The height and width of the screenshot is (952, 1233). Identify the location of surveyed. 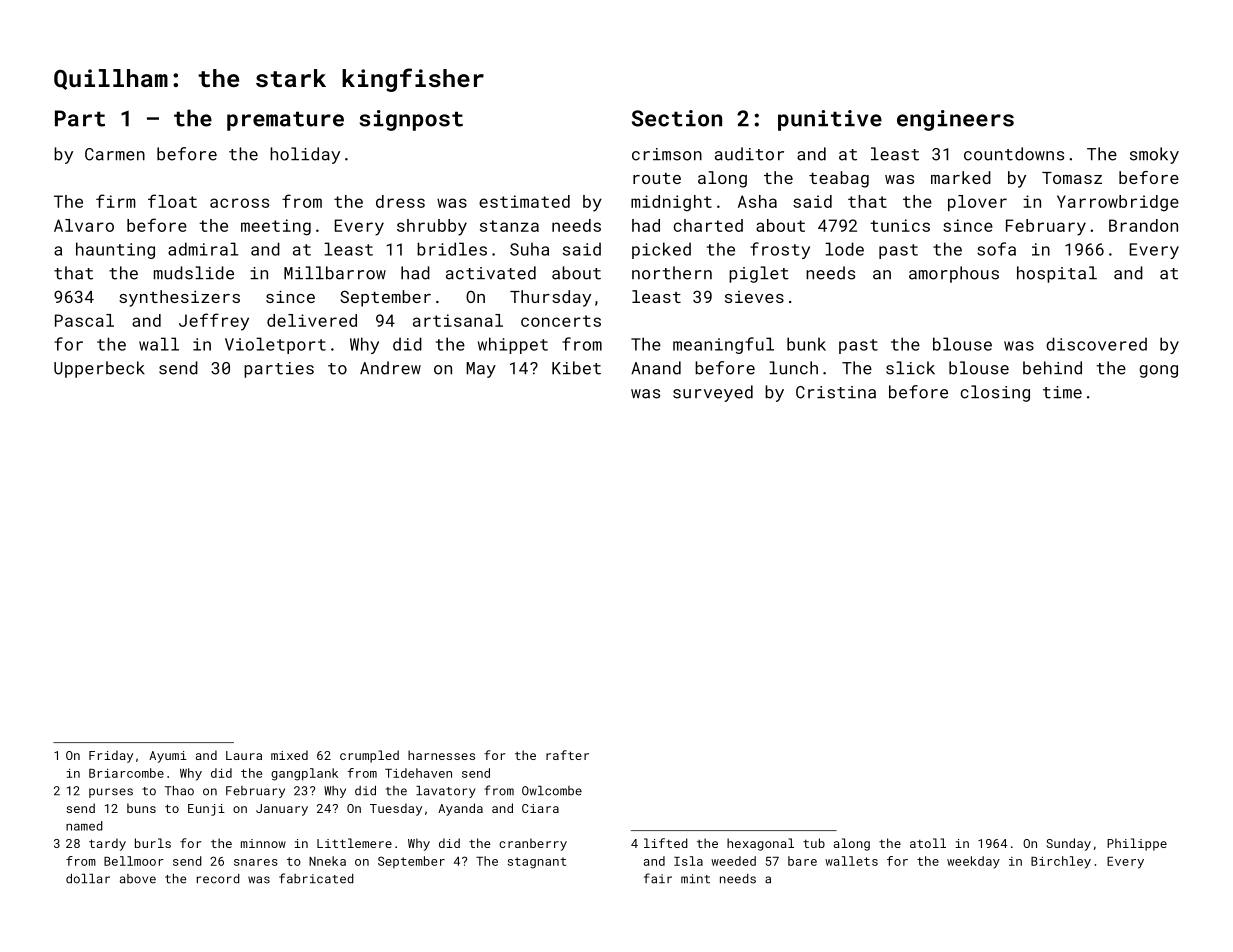
(713, 393).
